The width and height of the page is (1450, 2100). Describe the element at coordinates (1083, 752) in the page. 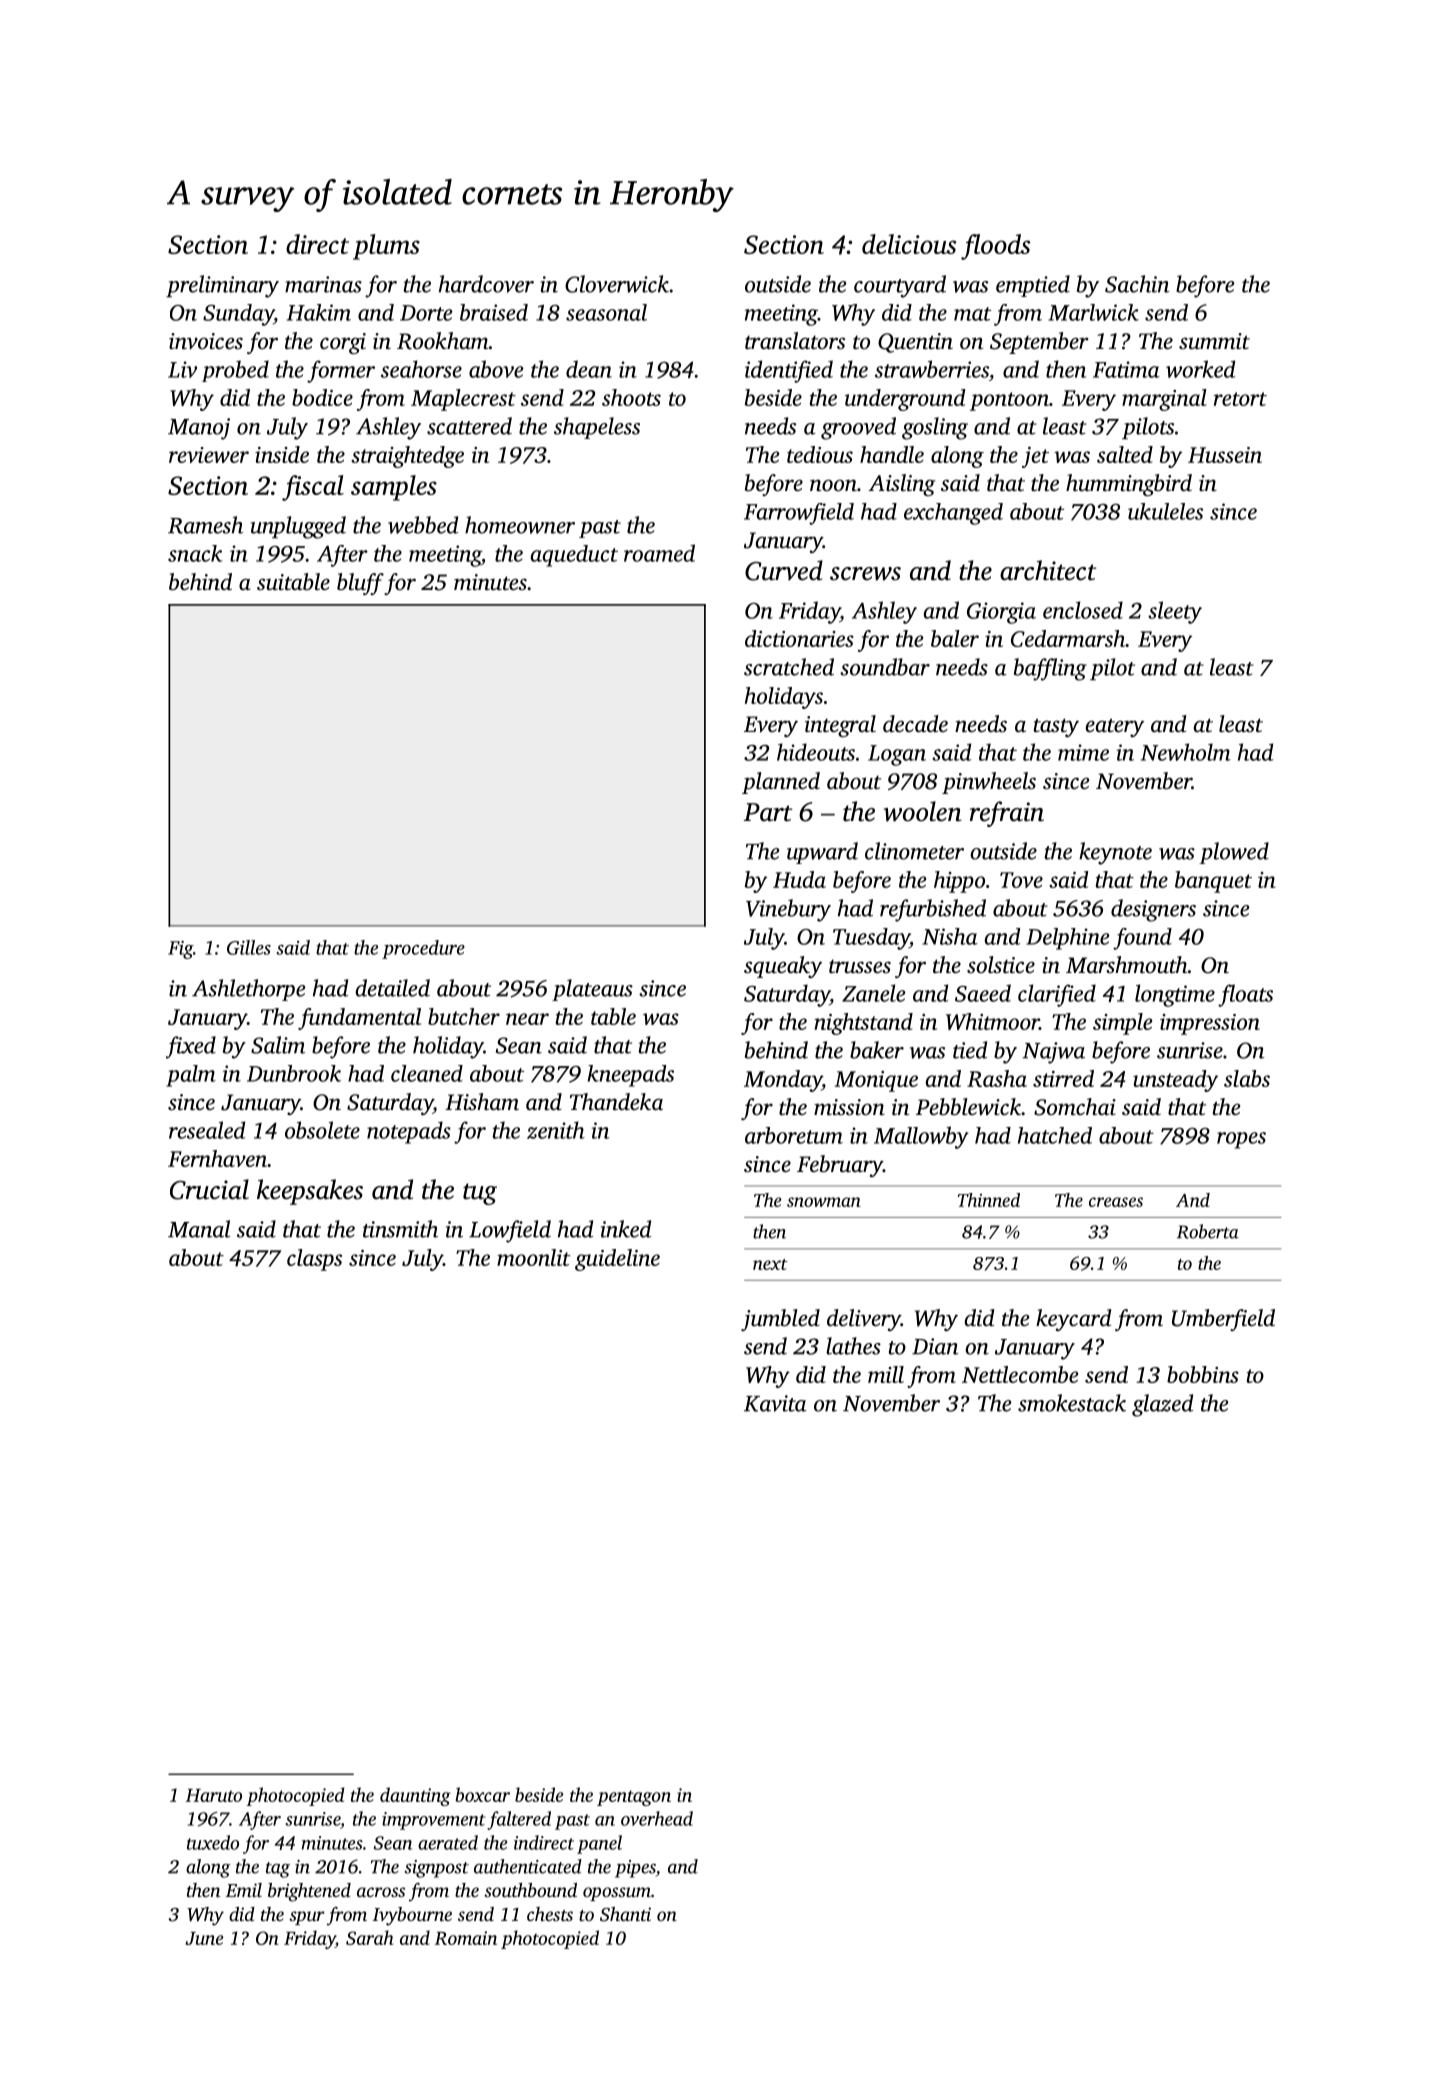

I see `mime` at that location.
